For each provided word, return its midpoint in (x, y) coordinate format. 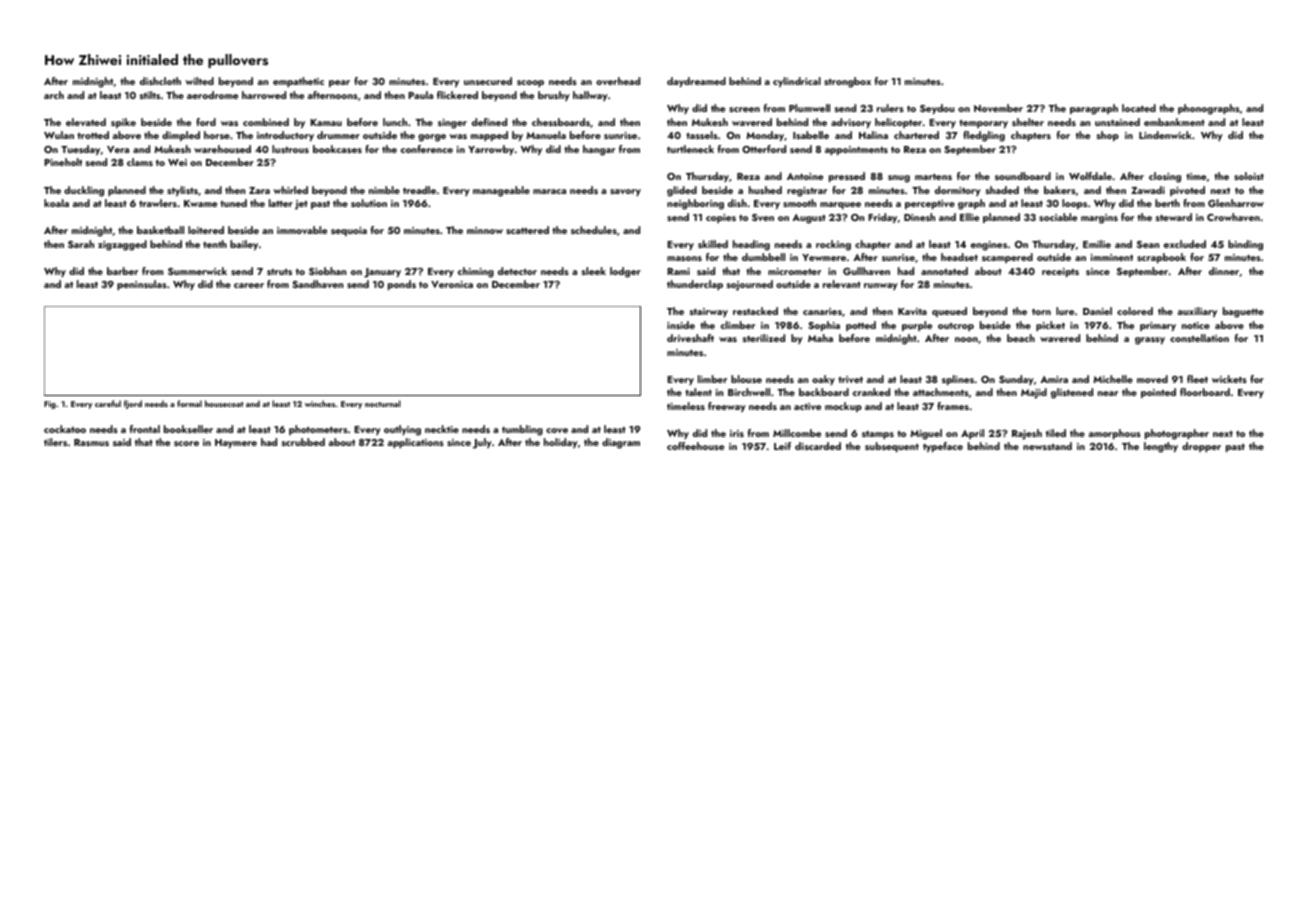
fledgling (984, 136)
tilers (55, 442)
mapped (489, 136)
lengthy (1161, 447)
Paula (420, 95)
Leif (782, 446)
